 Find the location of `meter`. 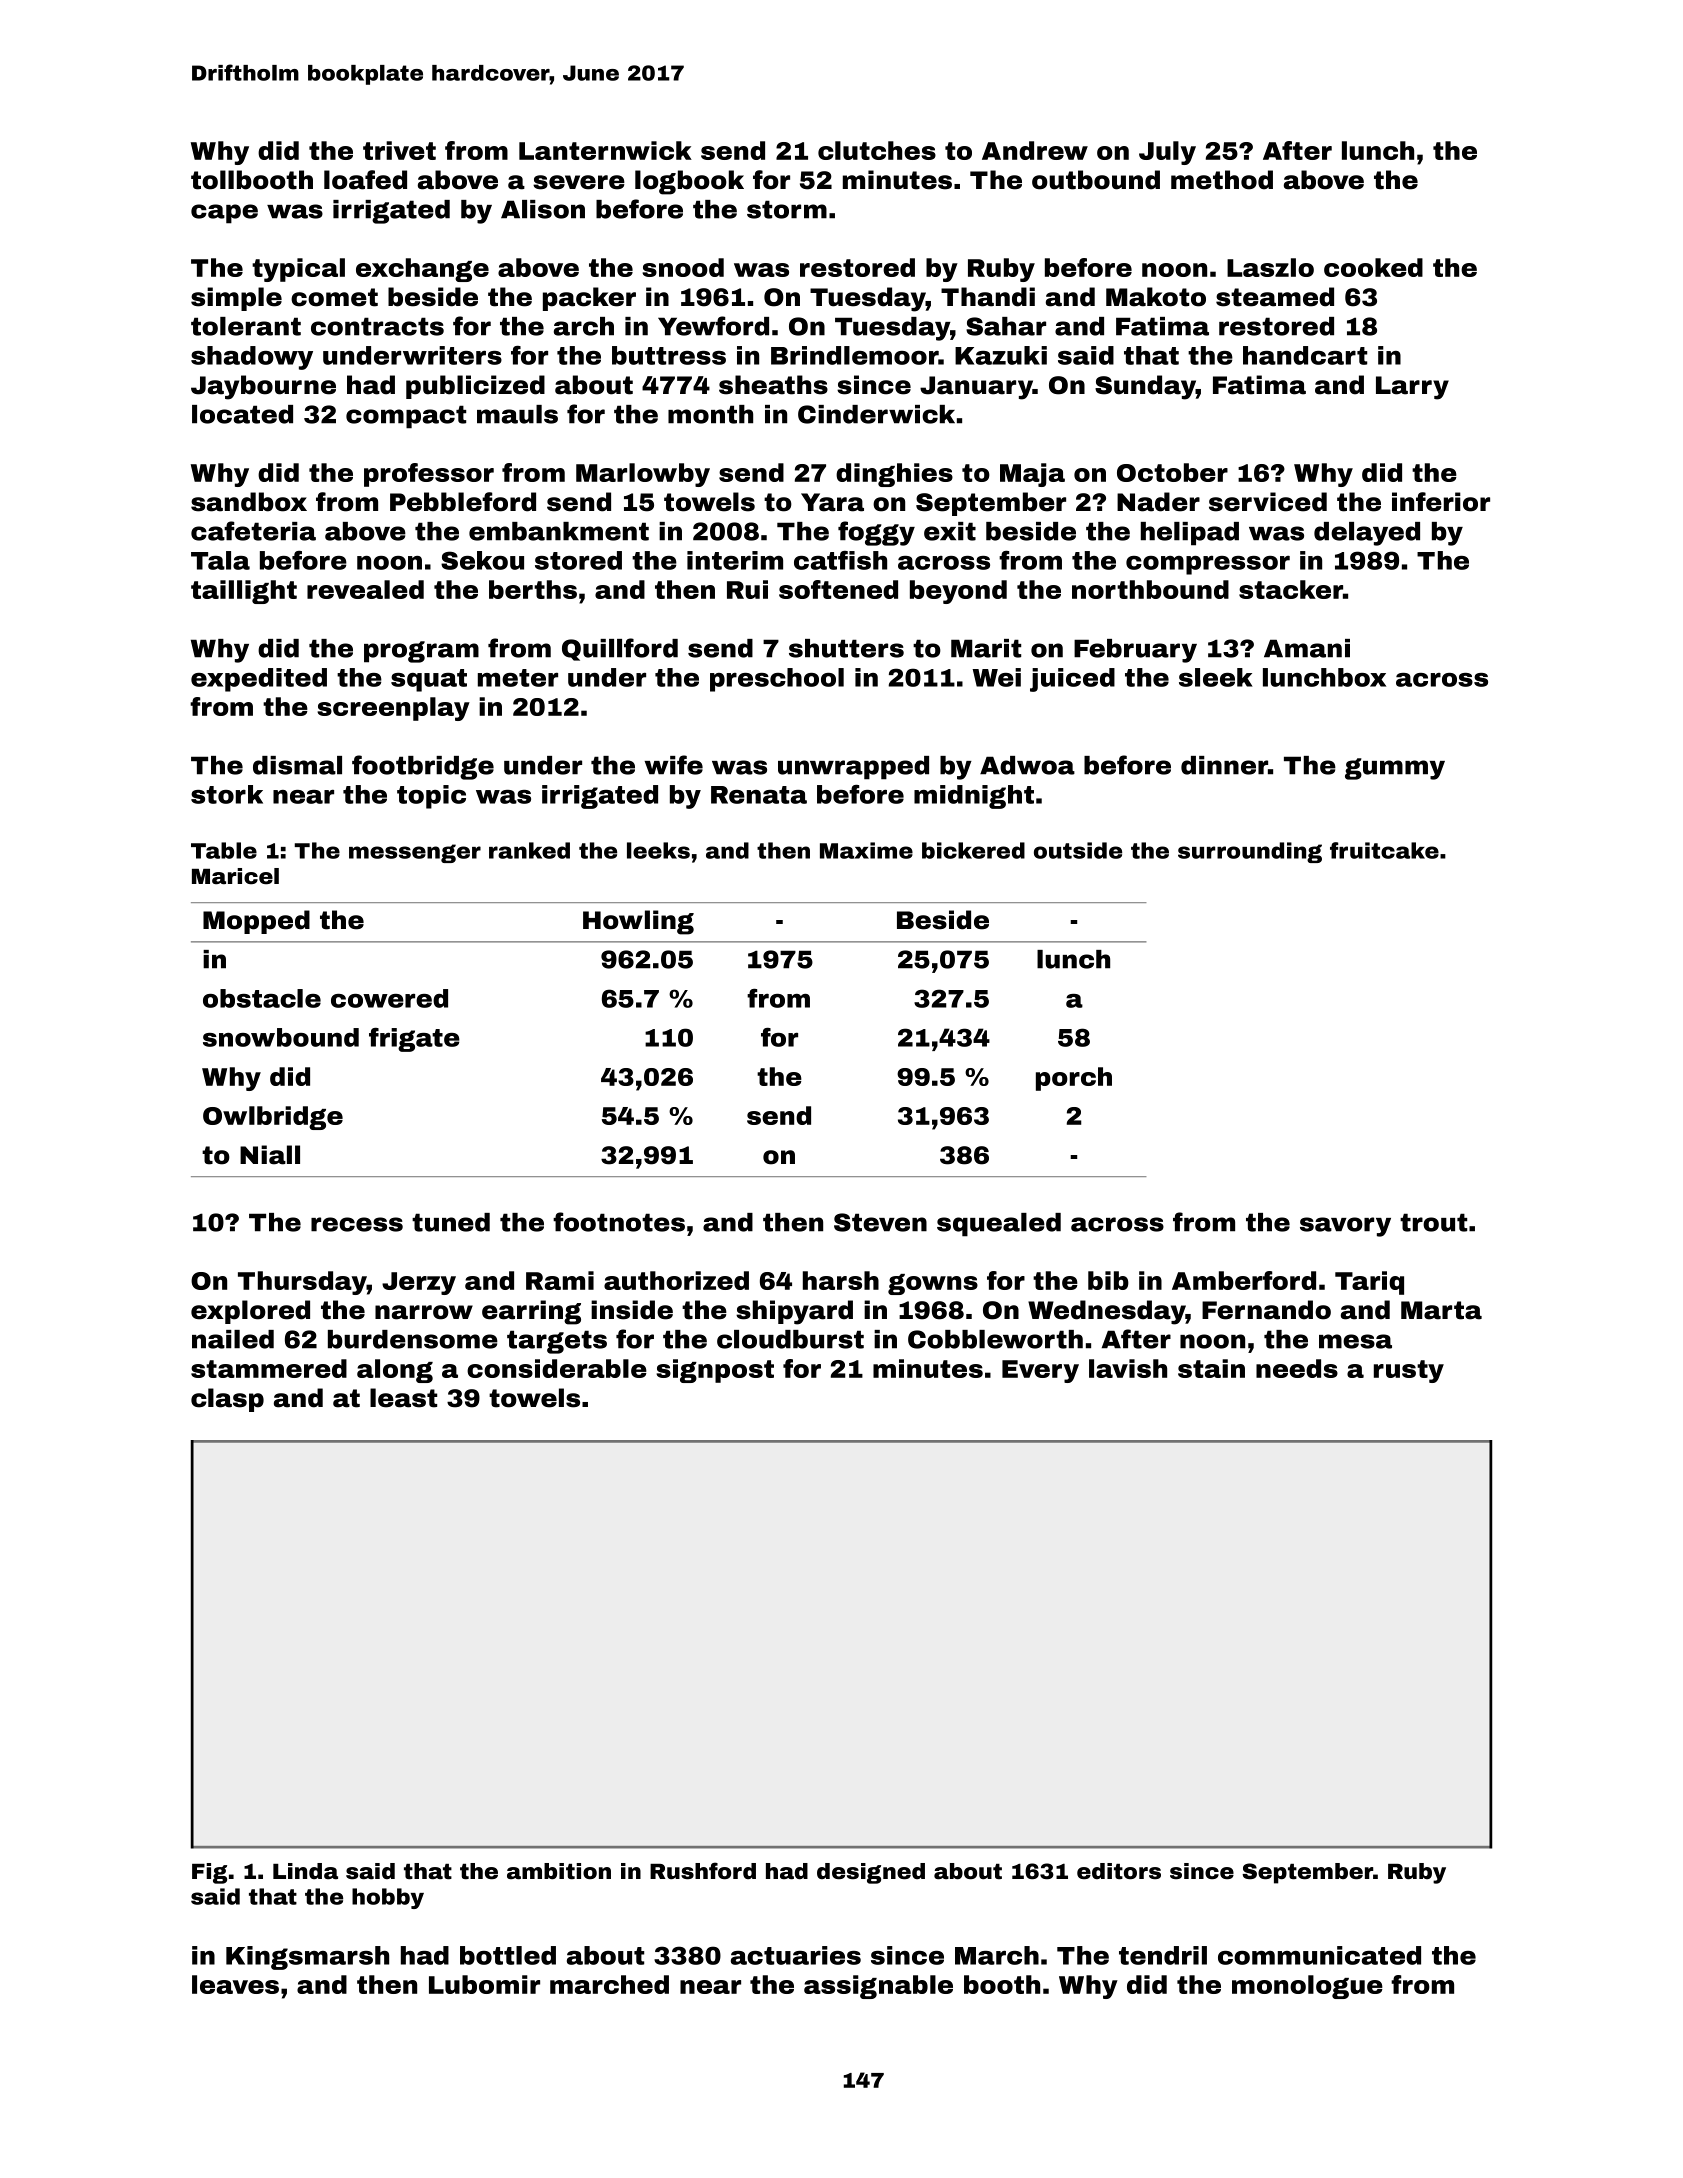

meter is located at coordinates (518, 678).
